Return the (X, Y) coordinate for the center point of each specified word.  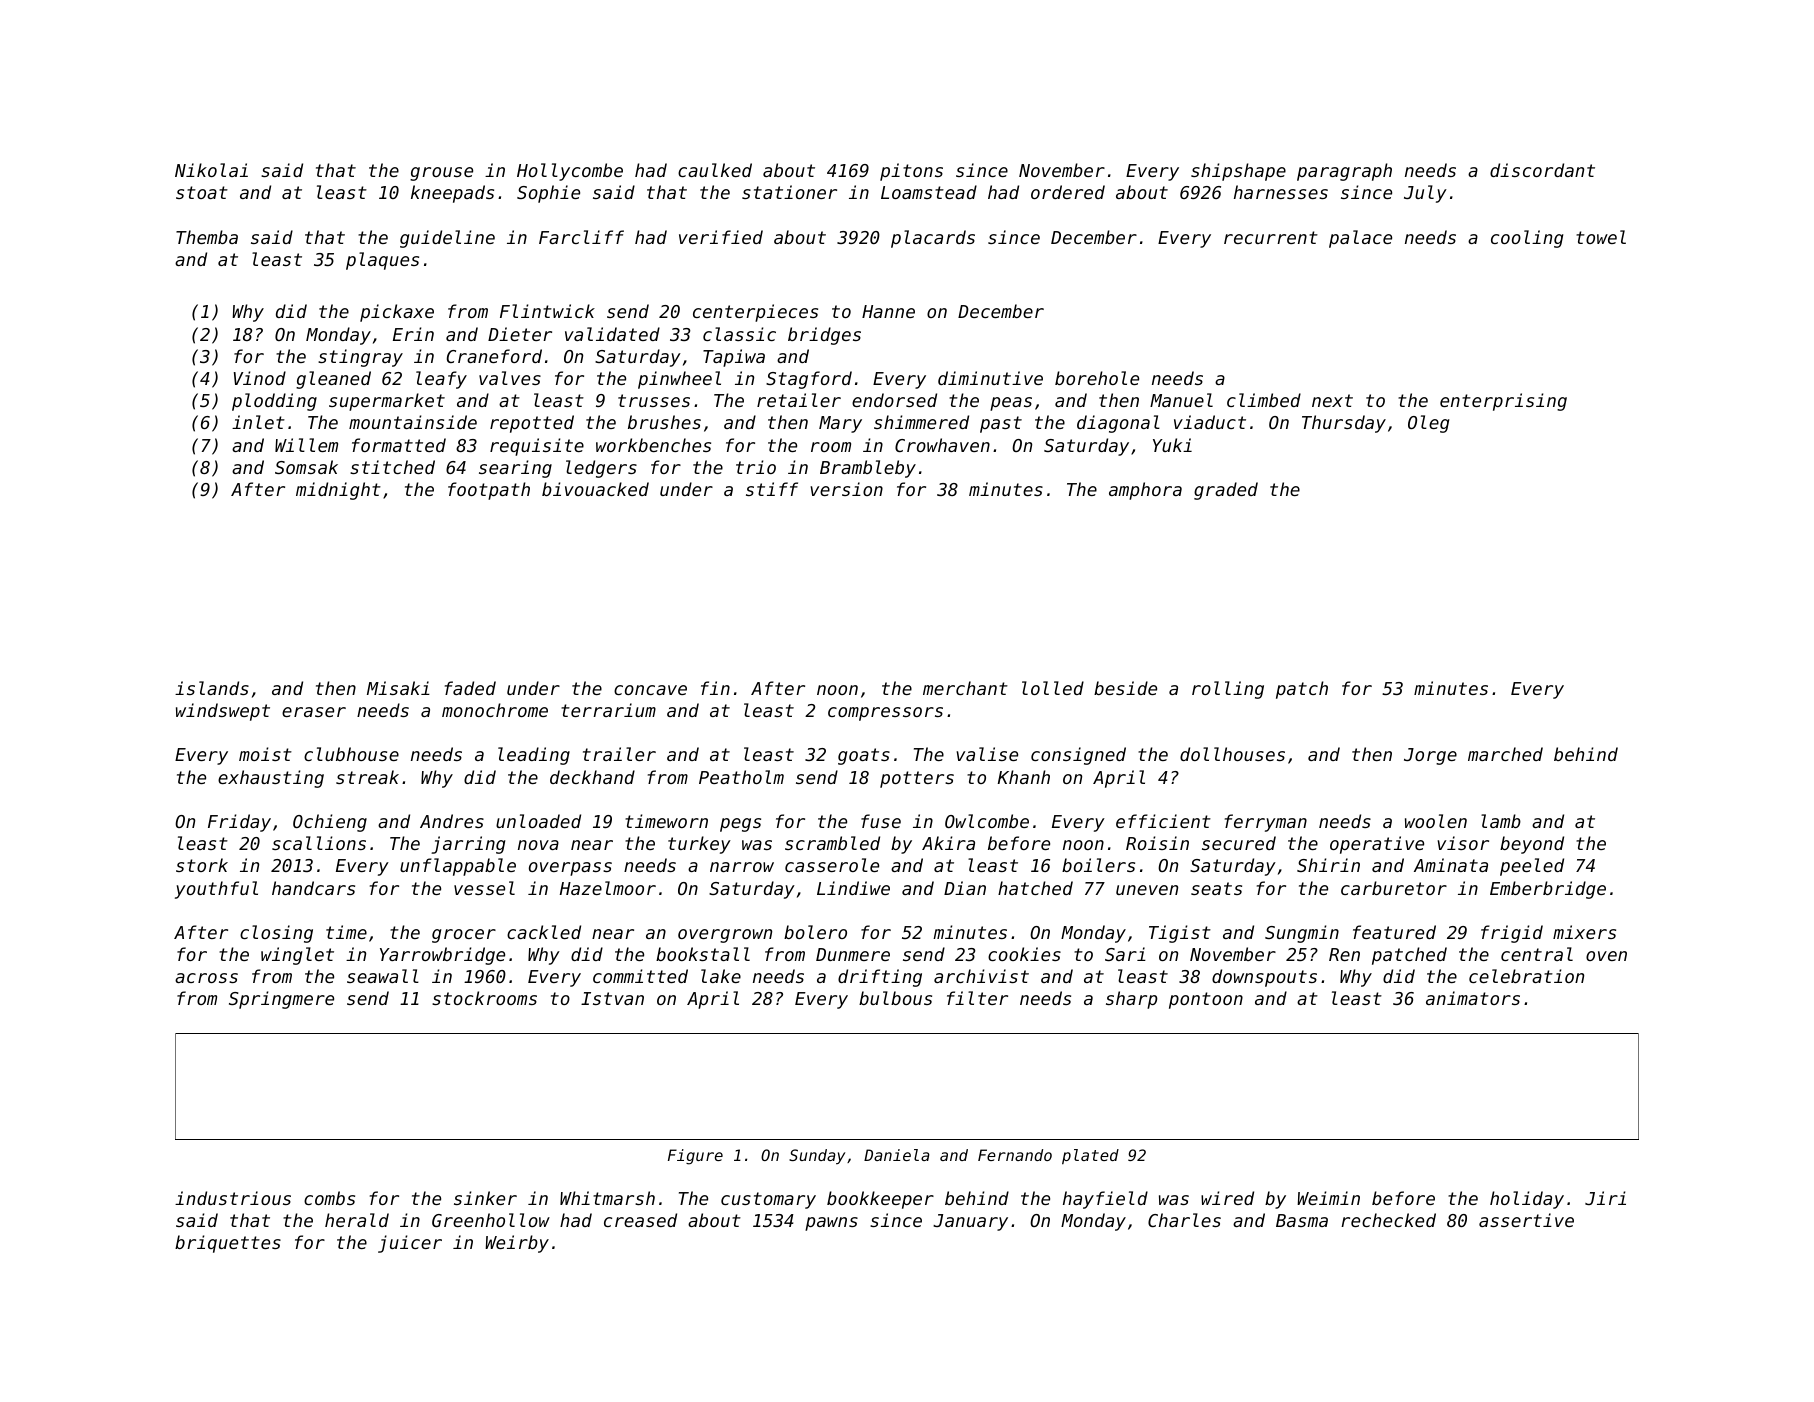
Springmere (281, 1000)
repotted (532, 424)
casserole (832, 865)
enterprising (1503, 402)
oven (1606, 956)
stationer (789, 192)
